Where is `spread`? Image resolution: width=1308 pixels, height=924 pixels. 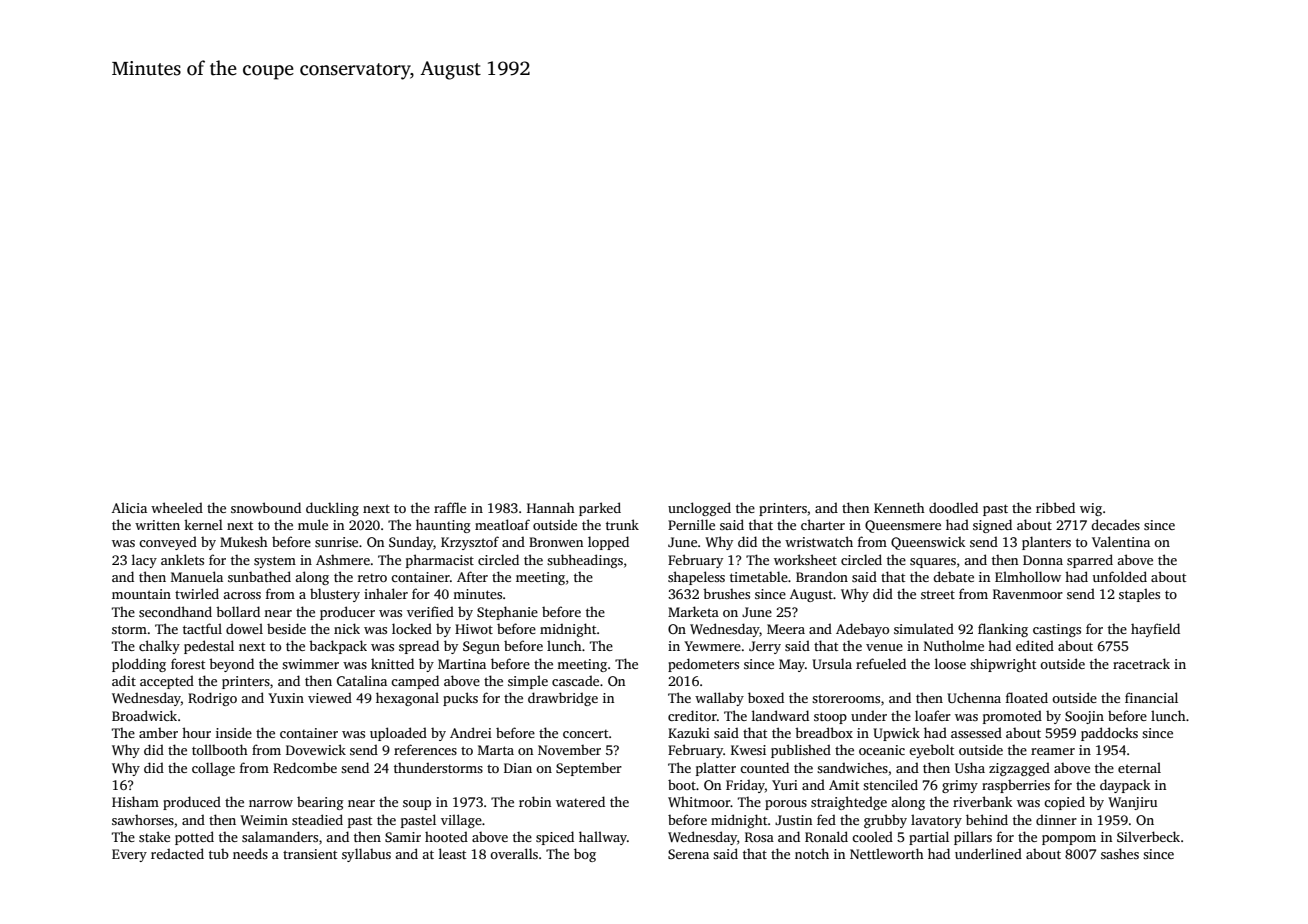
spread is located at coordinates (419, 647).
